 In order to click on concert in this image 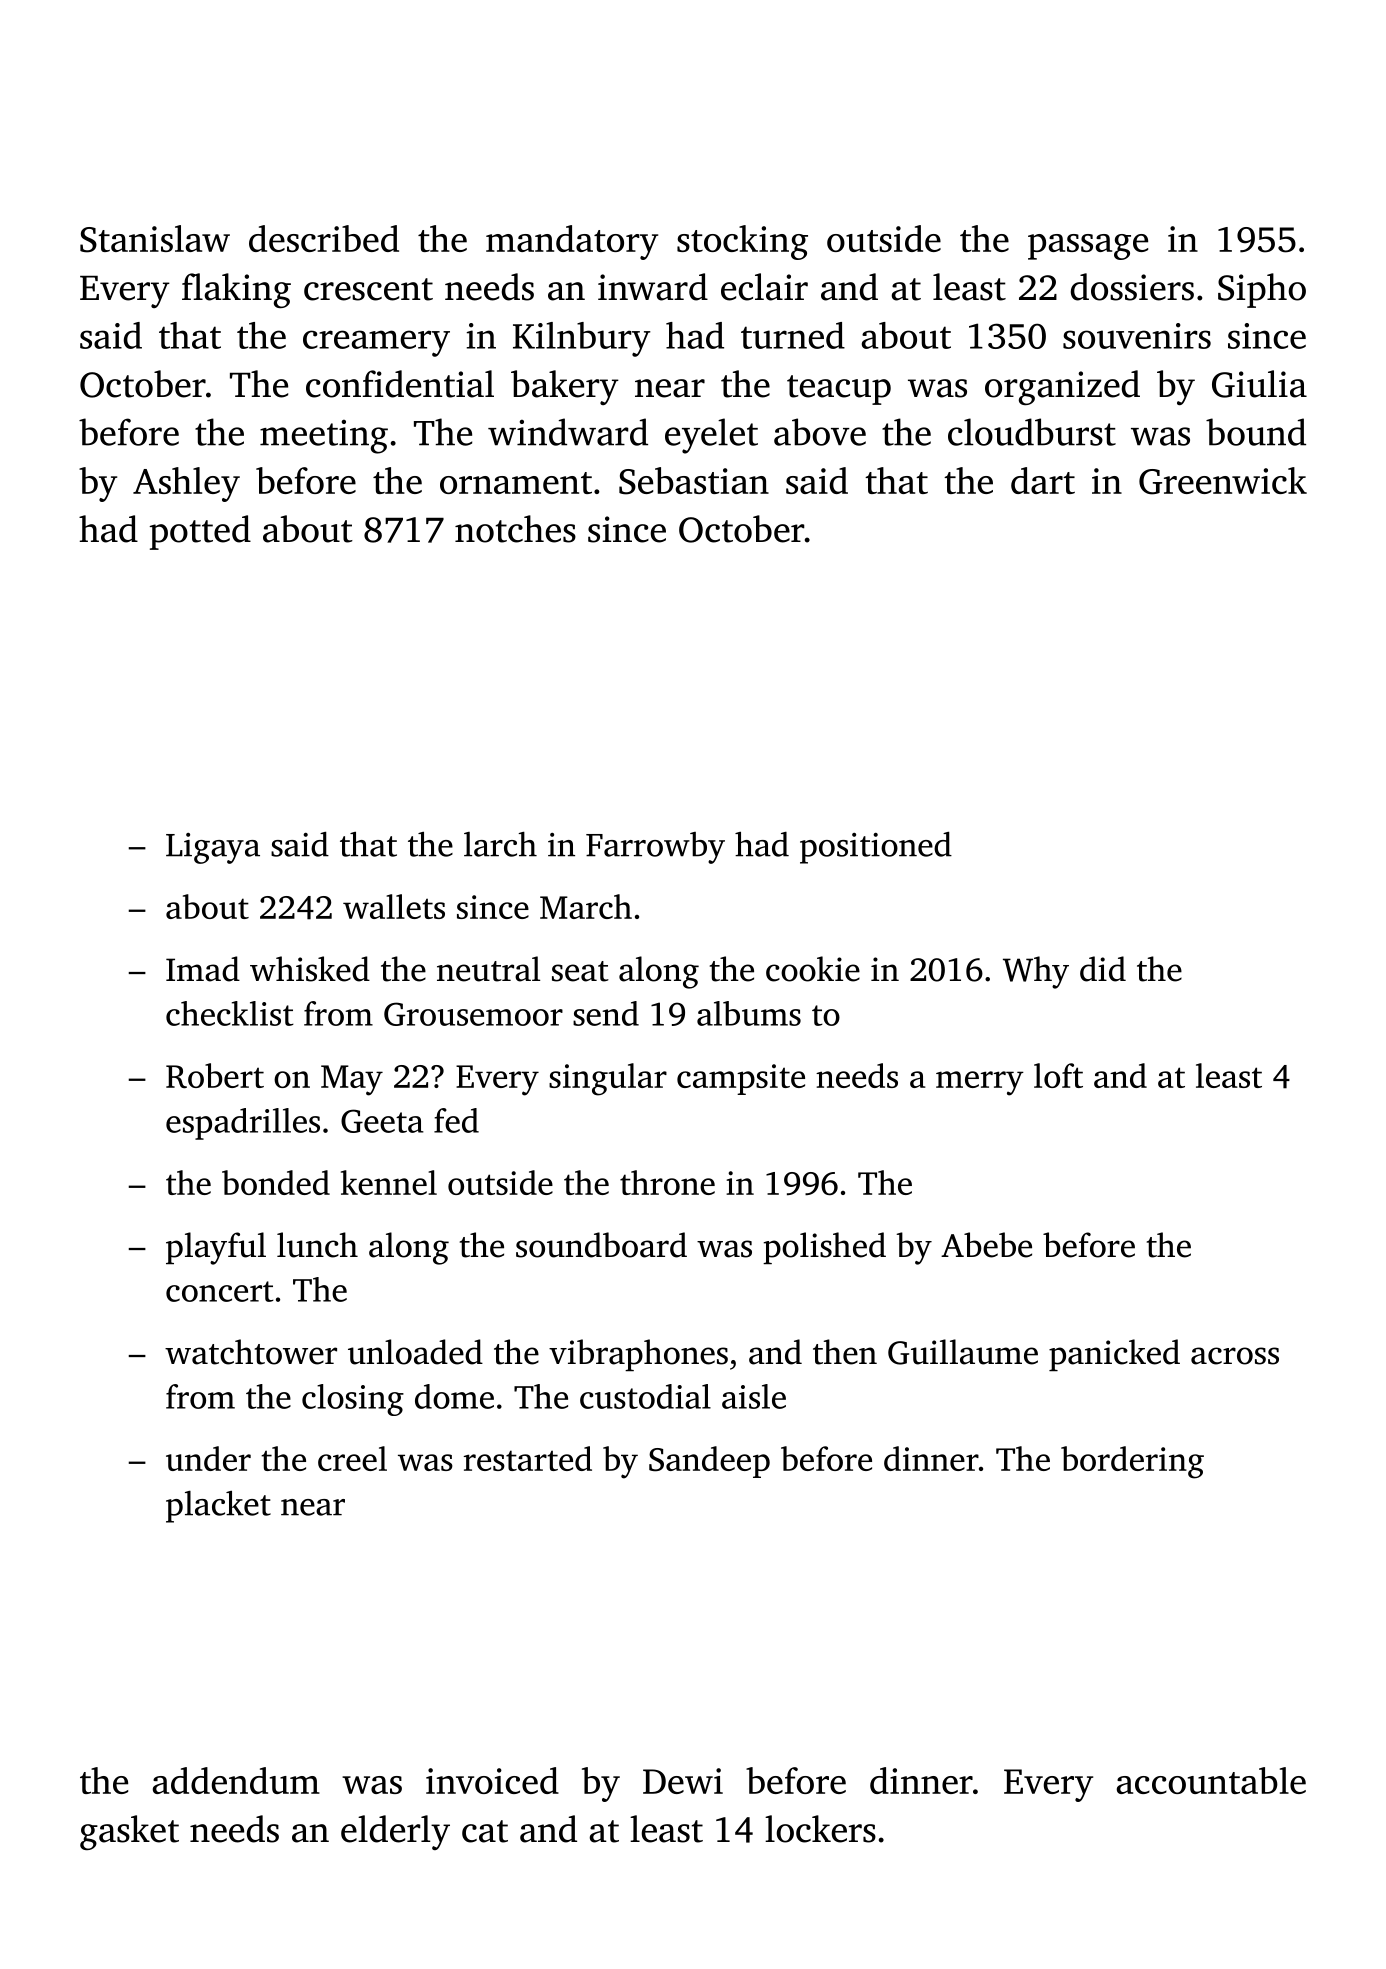, I will do `click(220, 1291)`.
